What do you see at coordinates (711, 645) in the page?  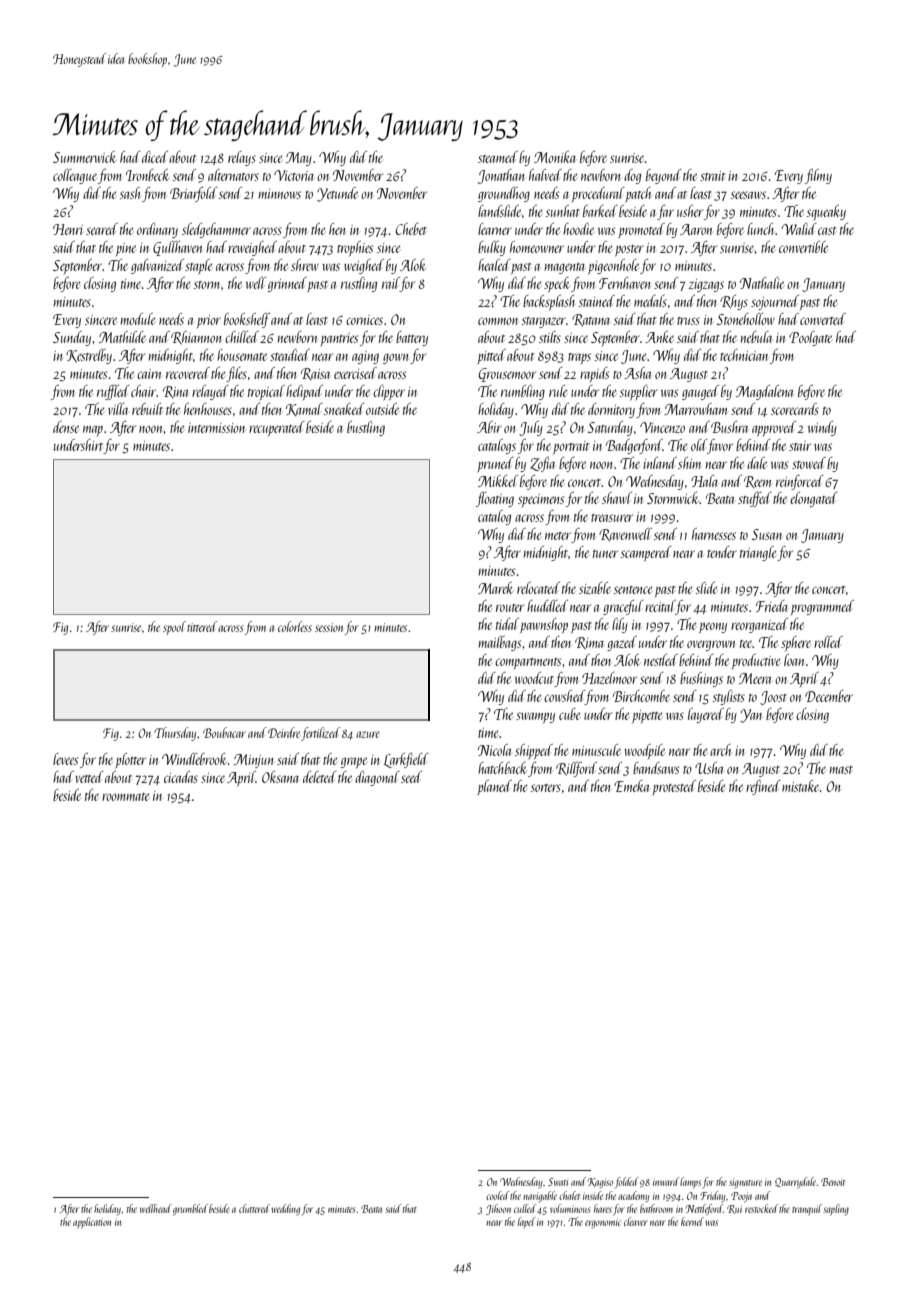 I see `overgrown` at bounding box center [711, 645].
